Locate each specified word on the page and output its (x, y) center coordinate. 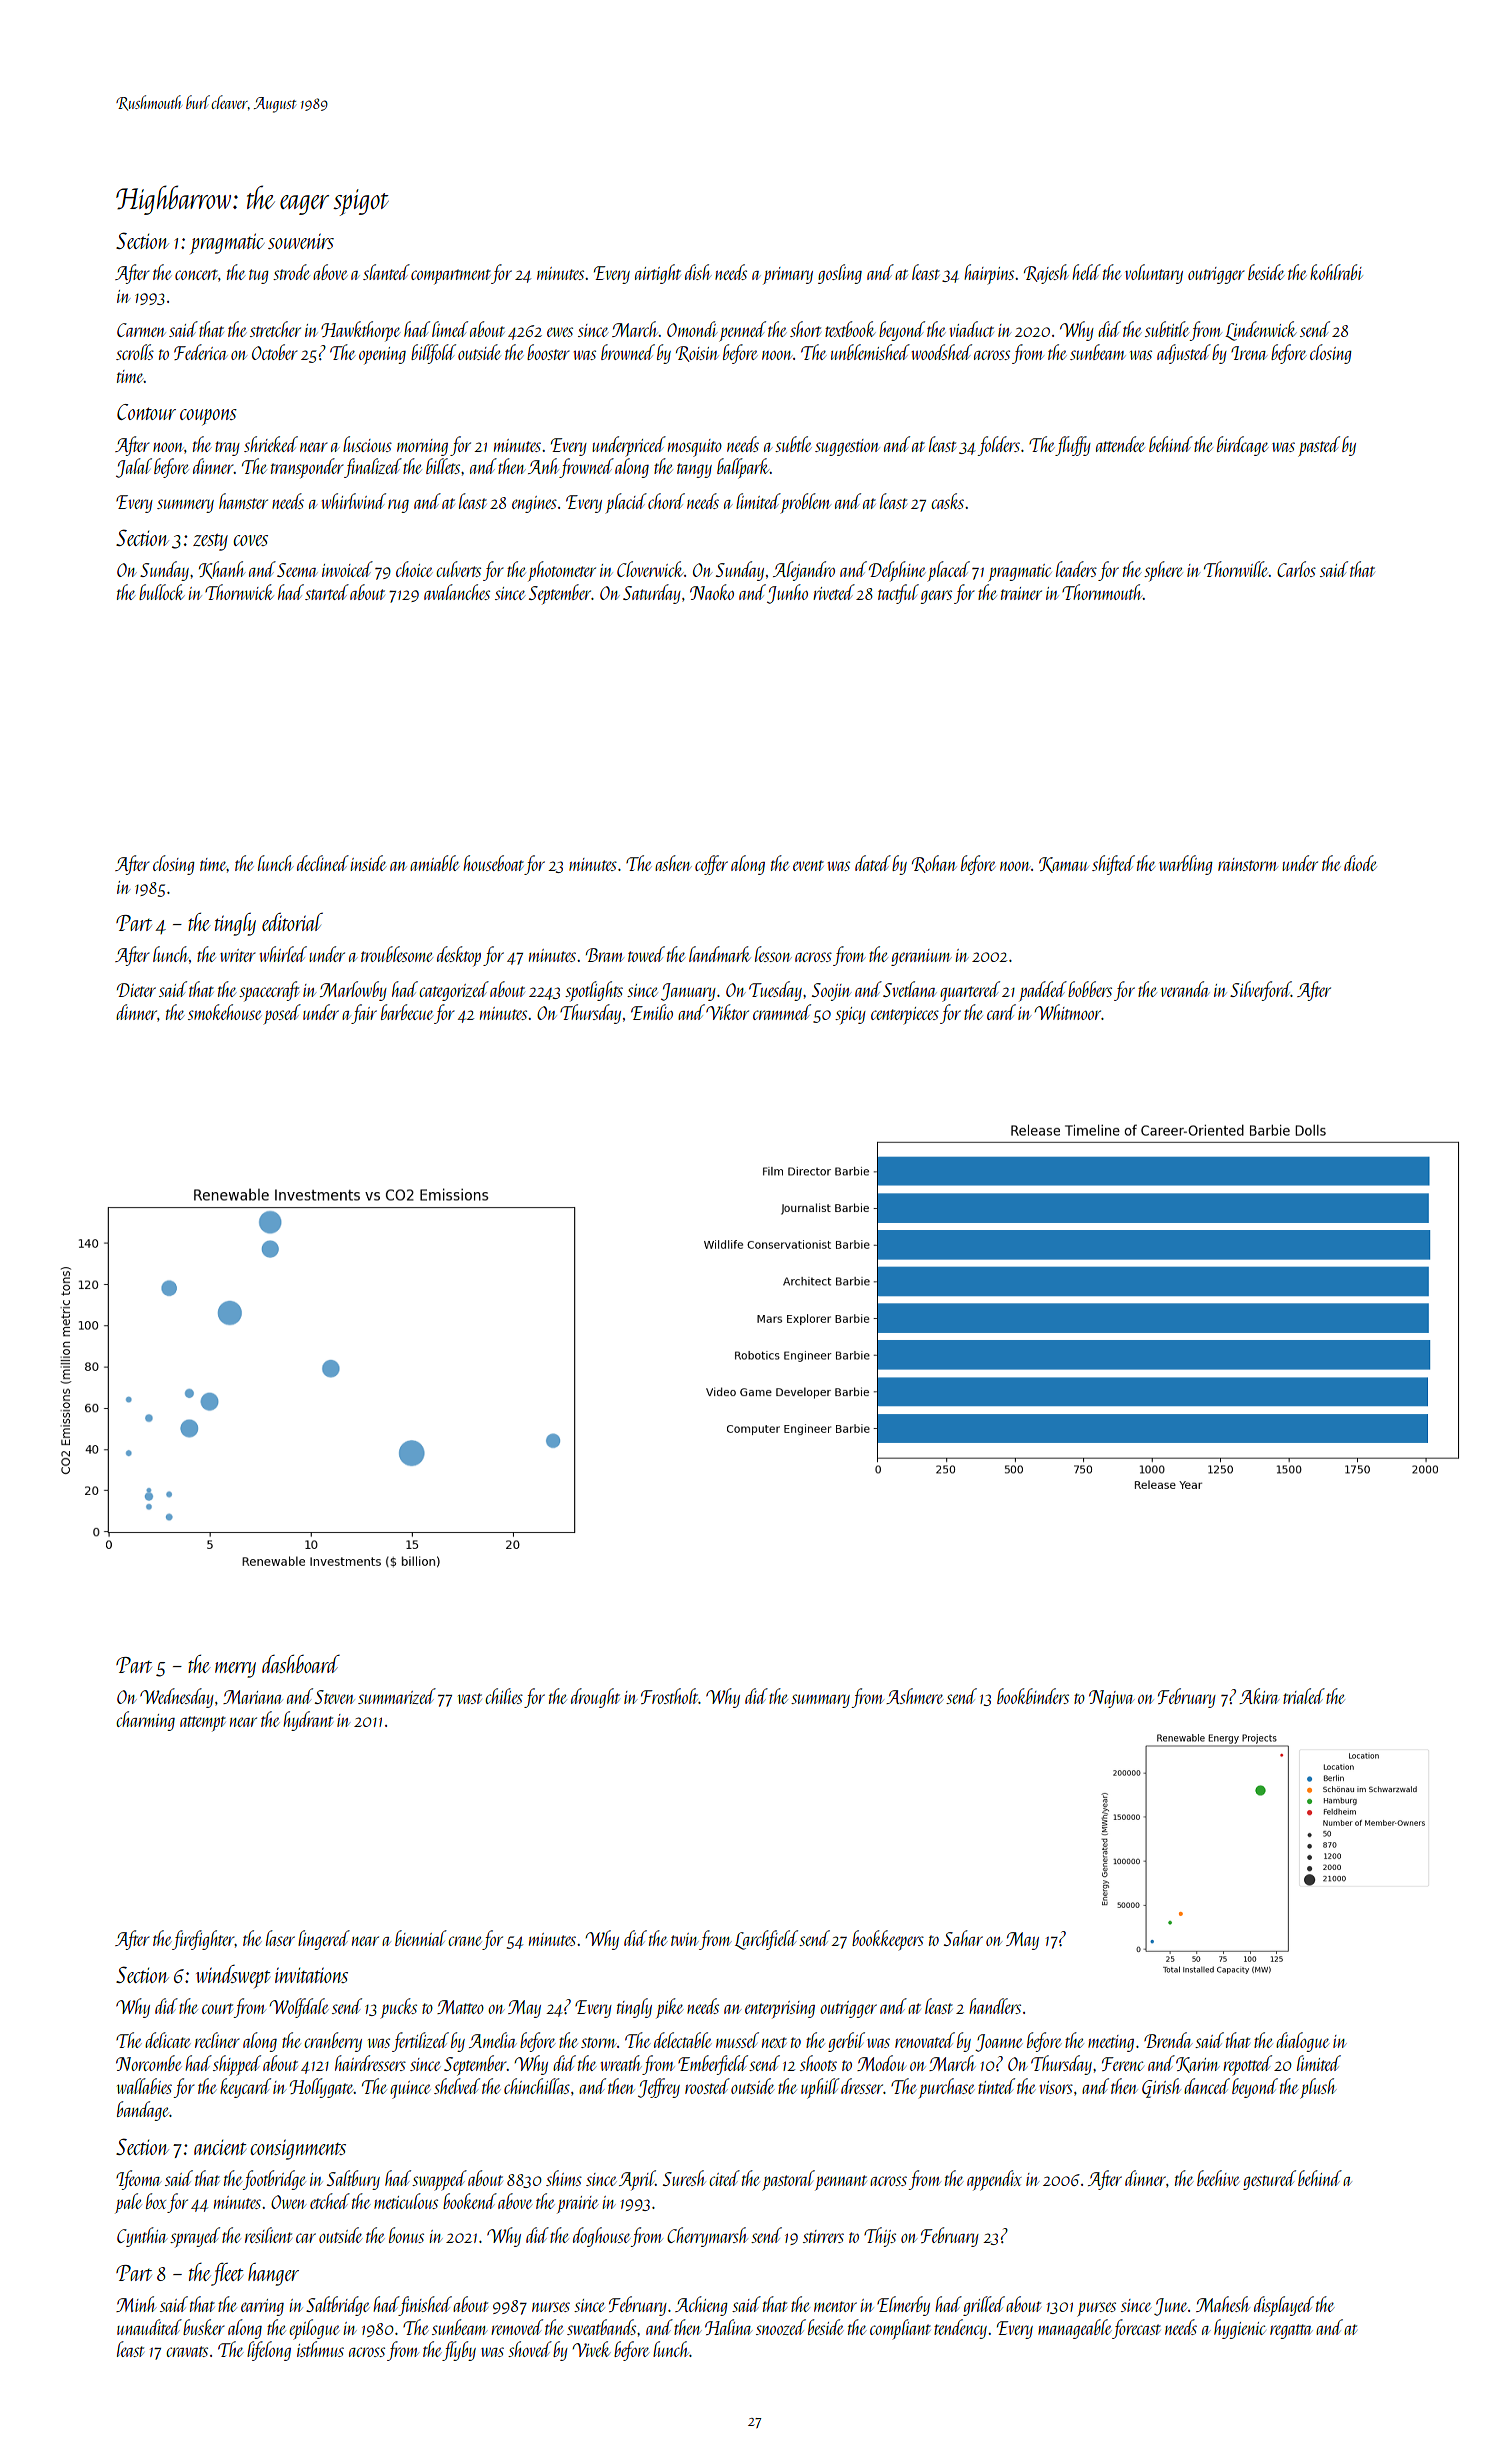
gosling (840, 274)
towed (646, 954)
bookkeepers (888, 1940)
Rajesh (1046, 274)
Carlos (1296, 569)
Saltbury (353, 2180)
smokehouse (225, 1012)
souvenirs (301, 241)
